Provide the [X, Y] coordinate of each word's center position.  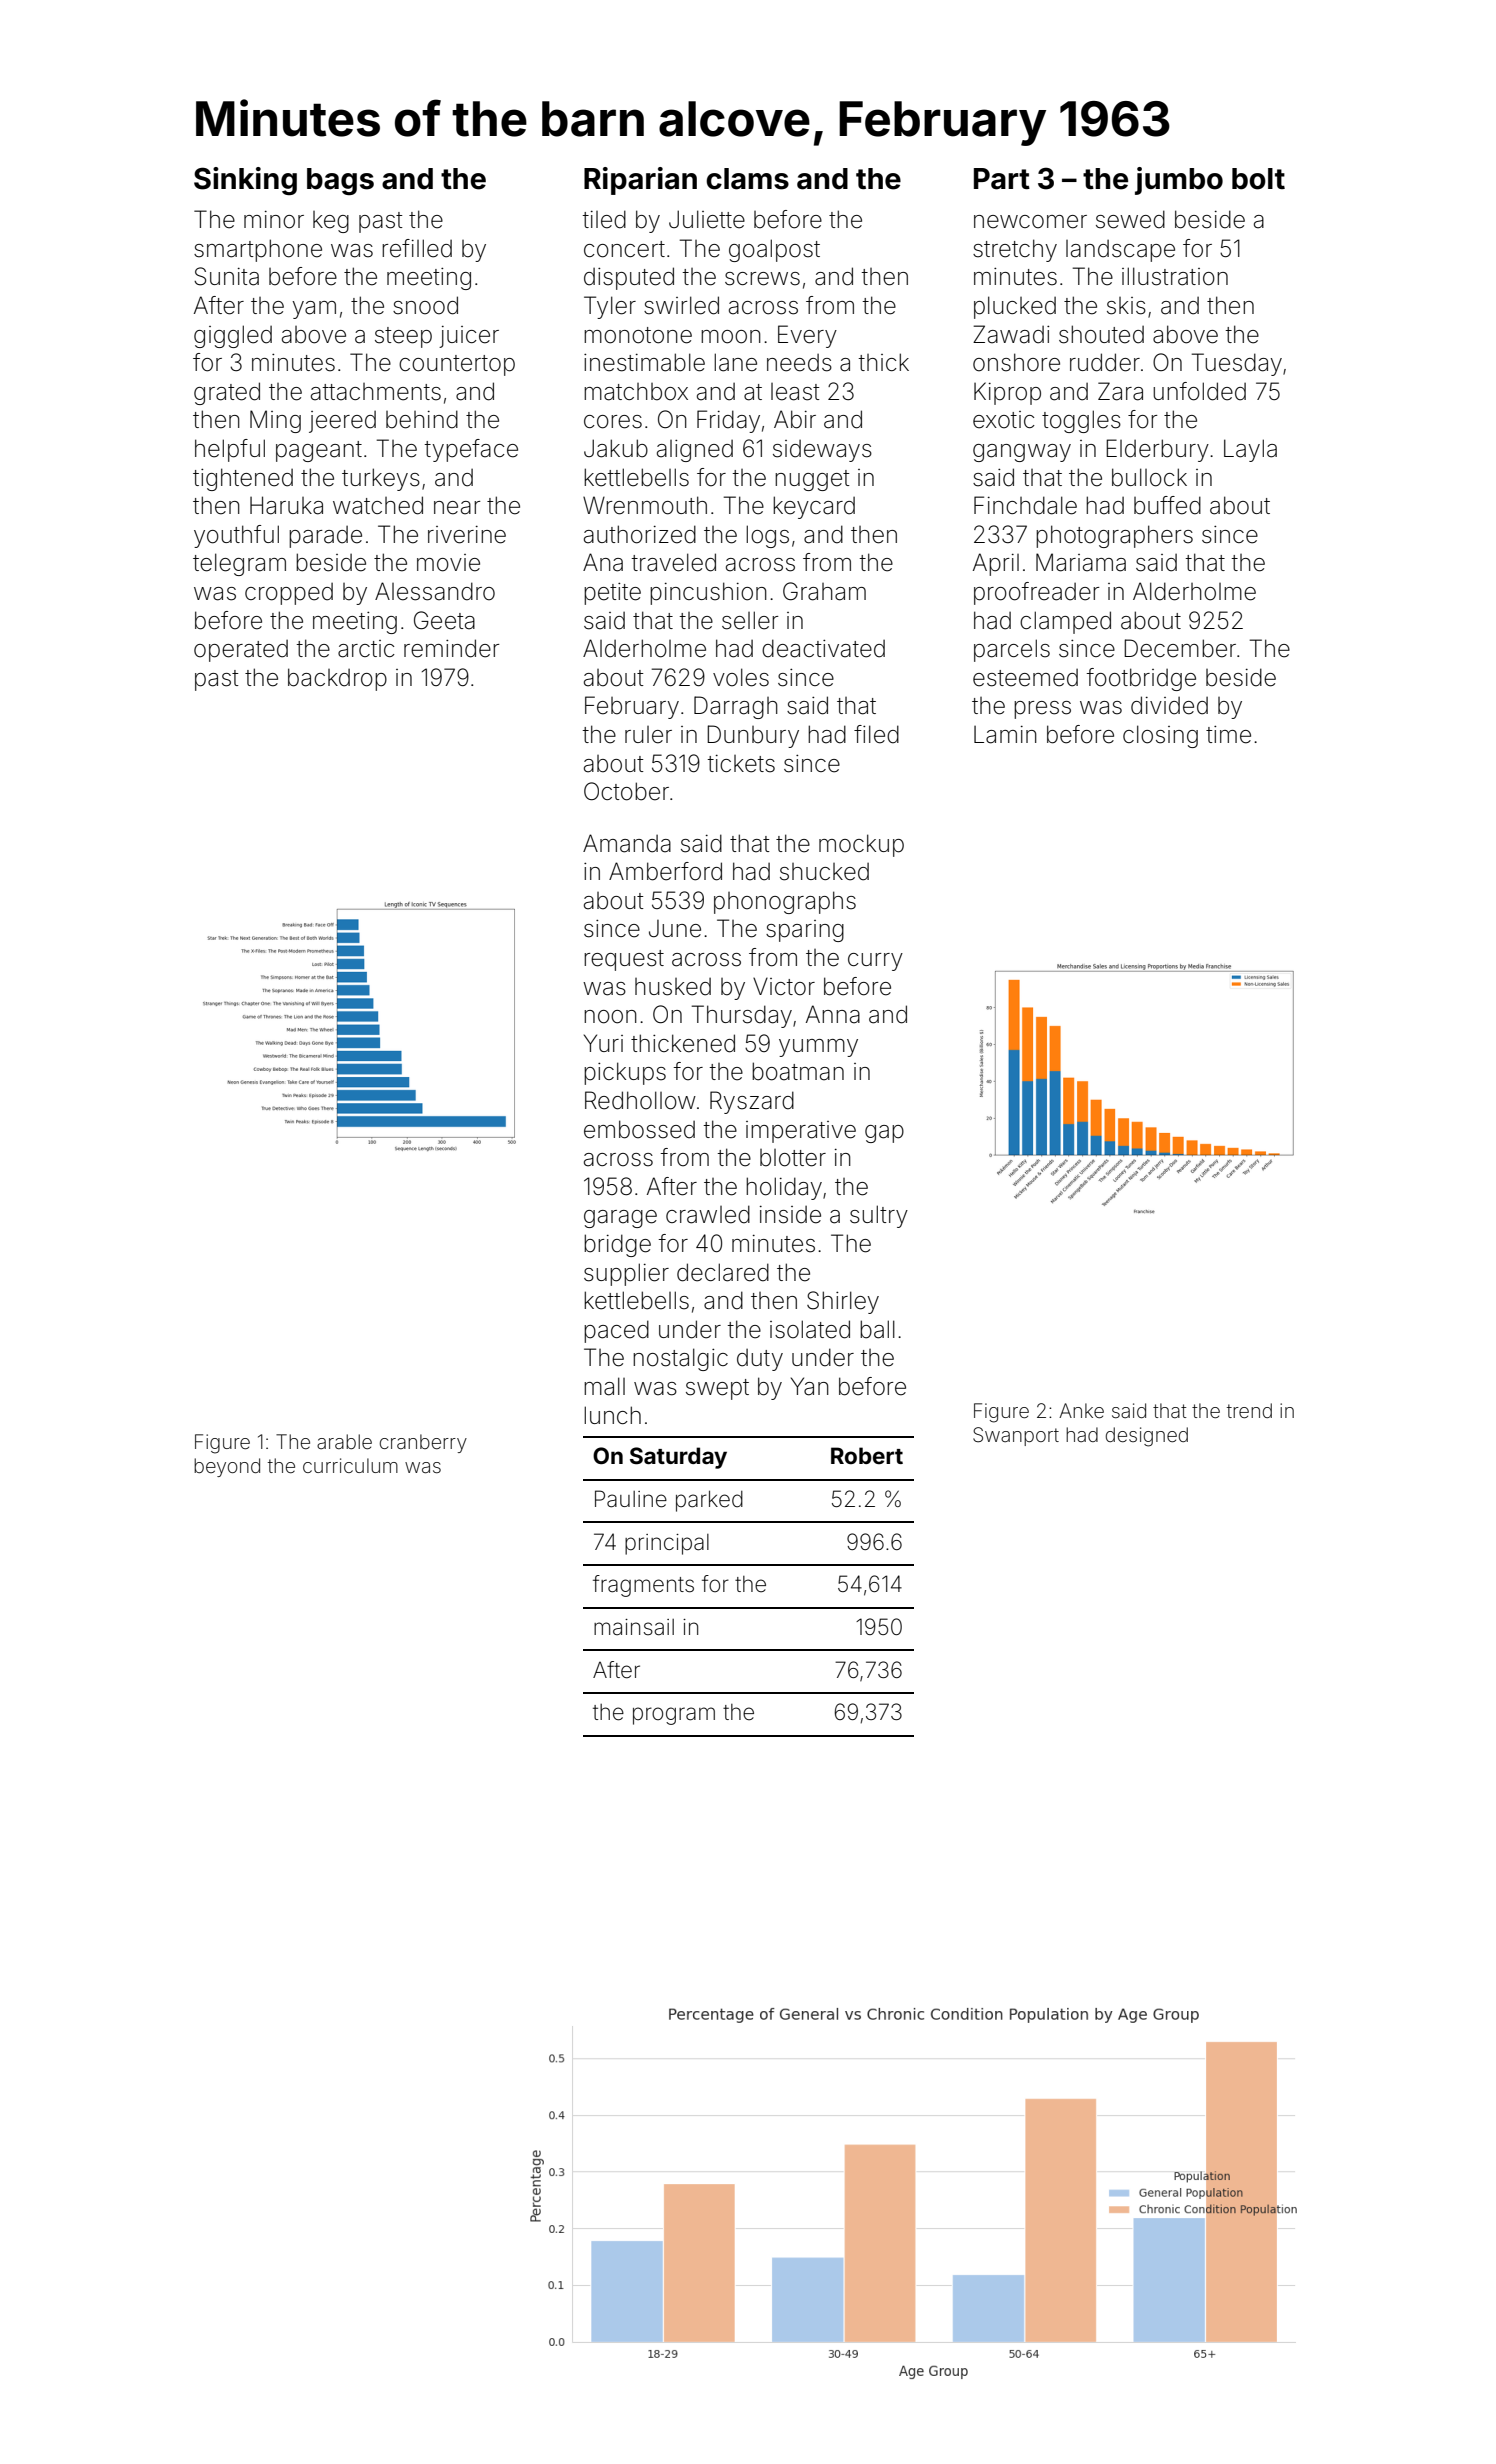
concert [624, 249]
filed [876, 734]
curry [875, 962]
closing [1160, 736]
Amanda [627, 843]
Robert [867, 1455]
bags [340, 181]
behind [422, 419]
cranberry [423, 1443]
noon [610, 1017]
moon [731, 337]
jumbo [1179, 181]
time [1228, 735]
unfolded [1199, 391]
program [674, 1716]
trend [1249, 1410]
